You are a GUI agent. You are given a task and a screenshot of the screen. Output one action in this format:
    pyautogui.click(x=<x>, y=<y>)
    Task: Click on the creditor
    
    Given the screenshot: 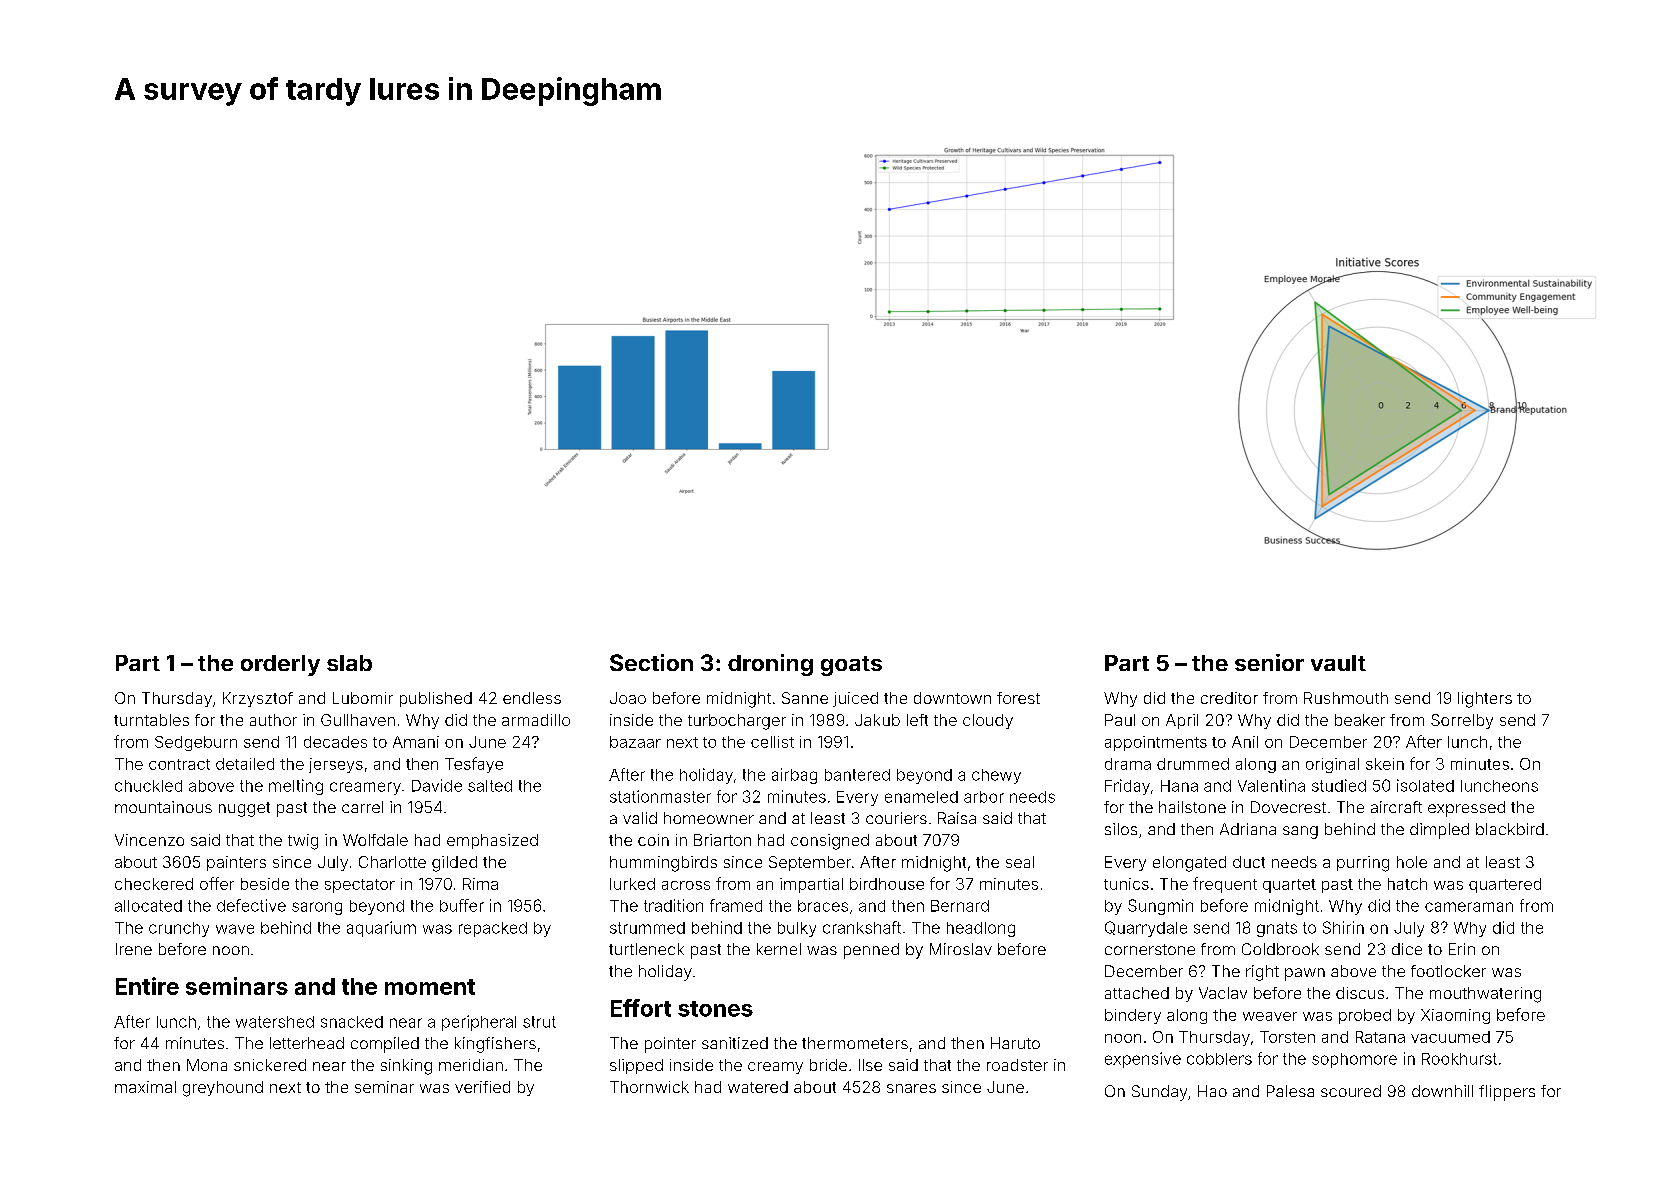 What is the action you would take?
    pyautogui.click(x=1229, y=698)
